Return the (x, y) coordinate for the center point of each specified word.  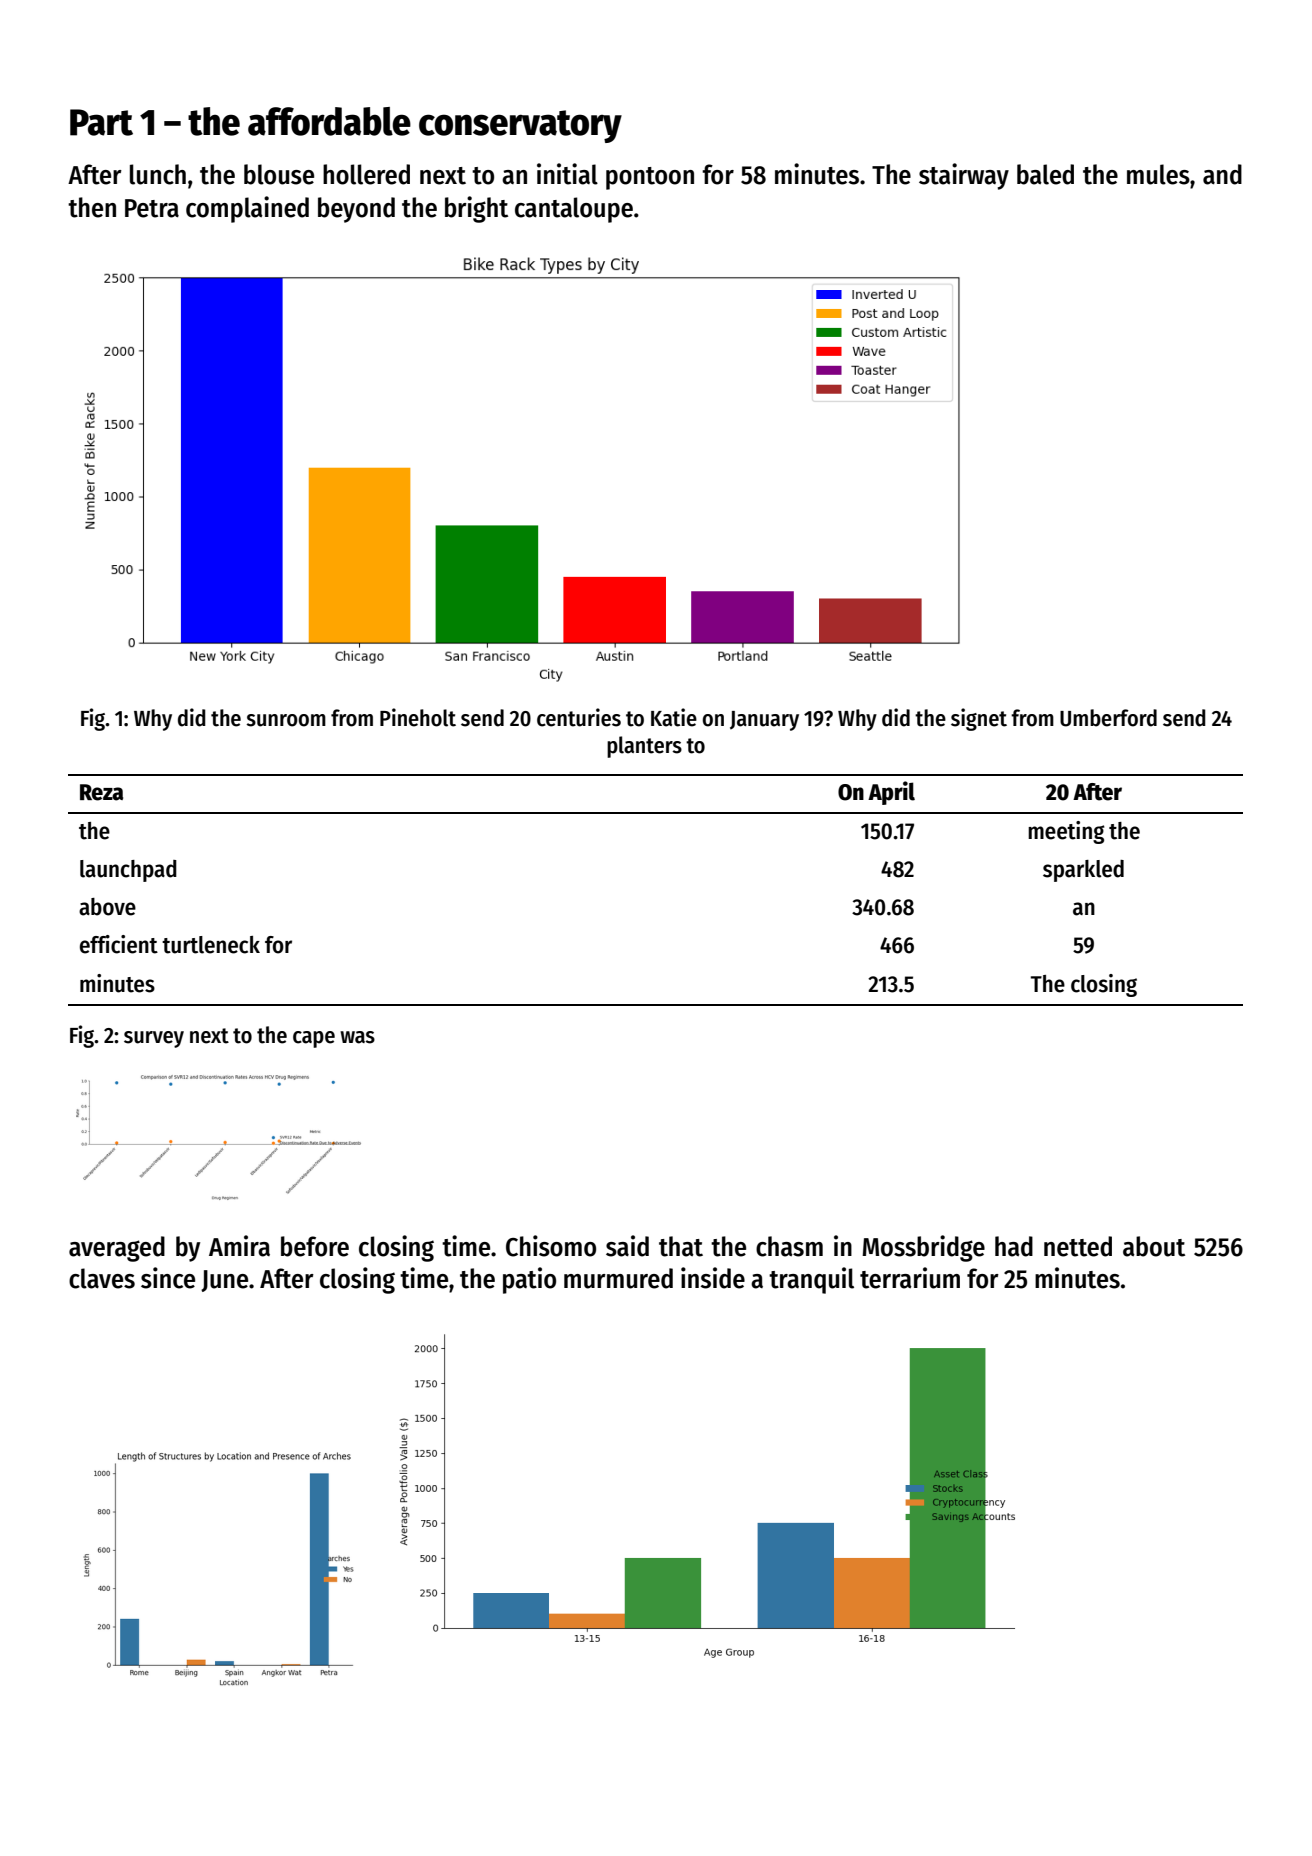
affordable (329, 121)
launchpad (128, 871)
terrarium (910, 1278)
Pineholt (418, 717)
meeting (1066, 832)
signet (979, 719)
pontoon (650, 178)
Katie (674, 717)
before (315, 1246)
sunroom (286, 720)
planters (644, 747)
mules (1158, 174)
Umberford (1108, 718)
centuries (579, 717)
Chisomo (551, 1246)
